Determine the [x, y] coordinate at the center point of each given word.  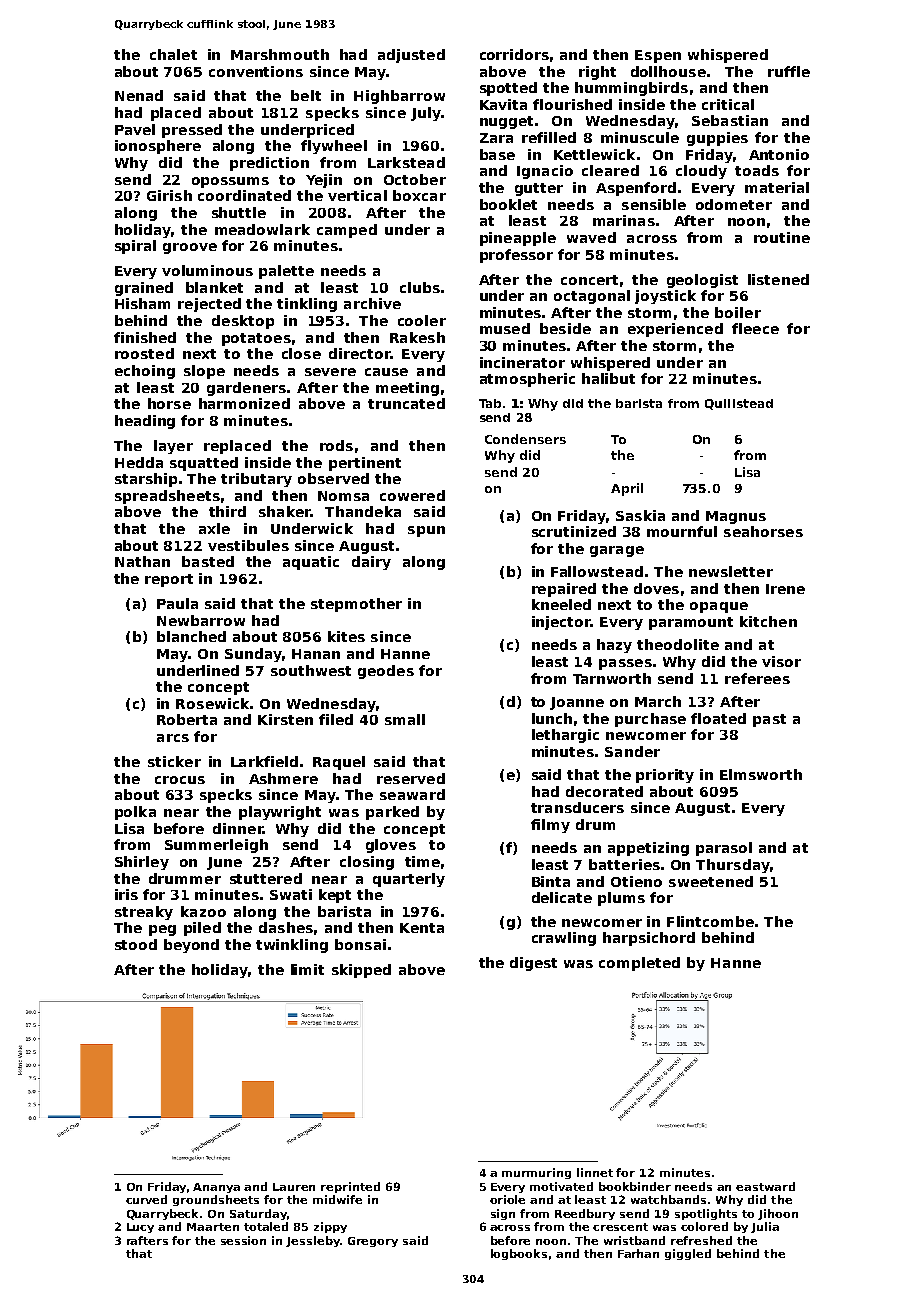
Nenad [139, 95]
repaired [564, 590]
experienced [675, 330]
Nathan [142, 561]
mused [505, 328]
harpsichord [649, 939]
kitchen [768, 621]
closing [367, 863]
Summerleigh [216, 846]
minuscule [640, 137]
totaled [266, 1226]
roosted [144, 353]
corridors [514, 54]
